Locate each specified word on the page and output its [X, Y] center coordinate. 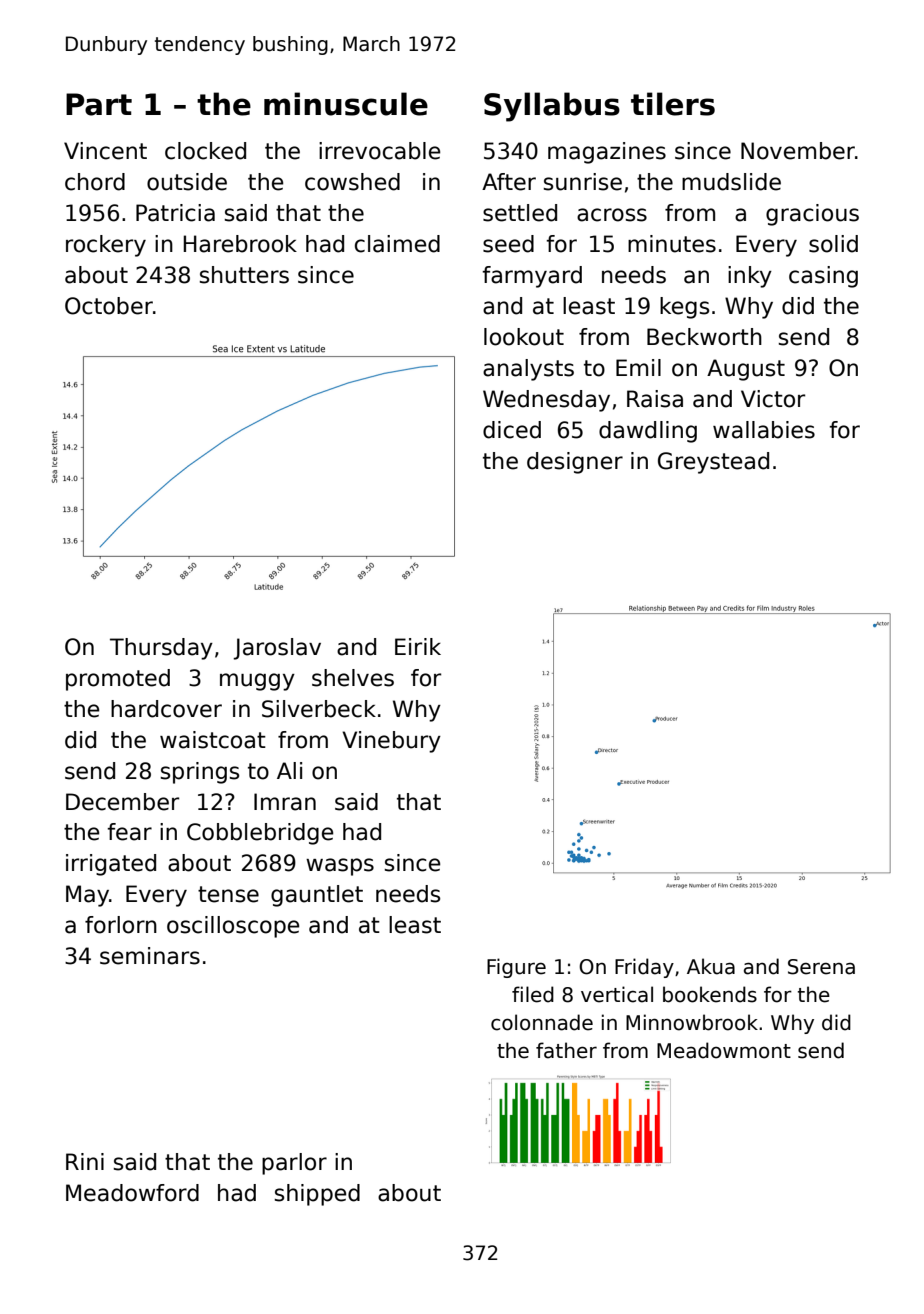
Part [99, 104]
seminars [150, 956]
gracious [812, 215]
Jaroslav [277, 649]
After [509, 182]
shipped [317, 1195]
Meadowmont [724, 1050]
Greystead [713, 463]
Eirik [418, 646]
